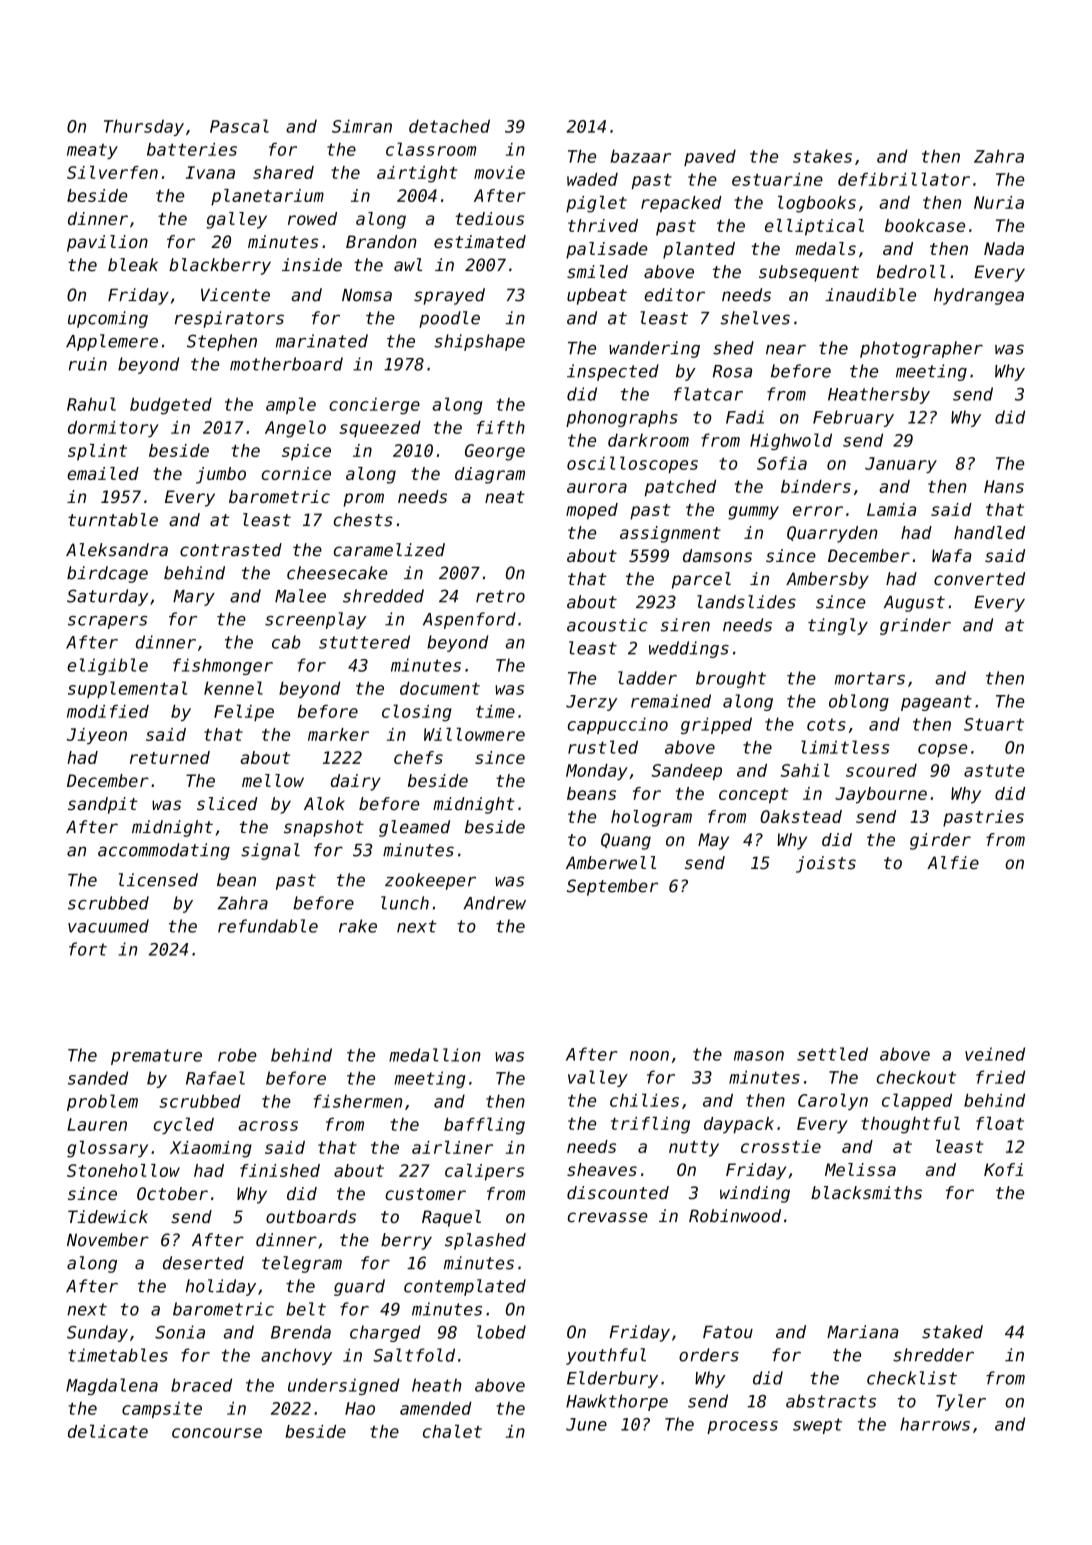  What do you see at coordinates (108, 711) in the screenshot?
I see `modified` at bounding box center [108, 711].
